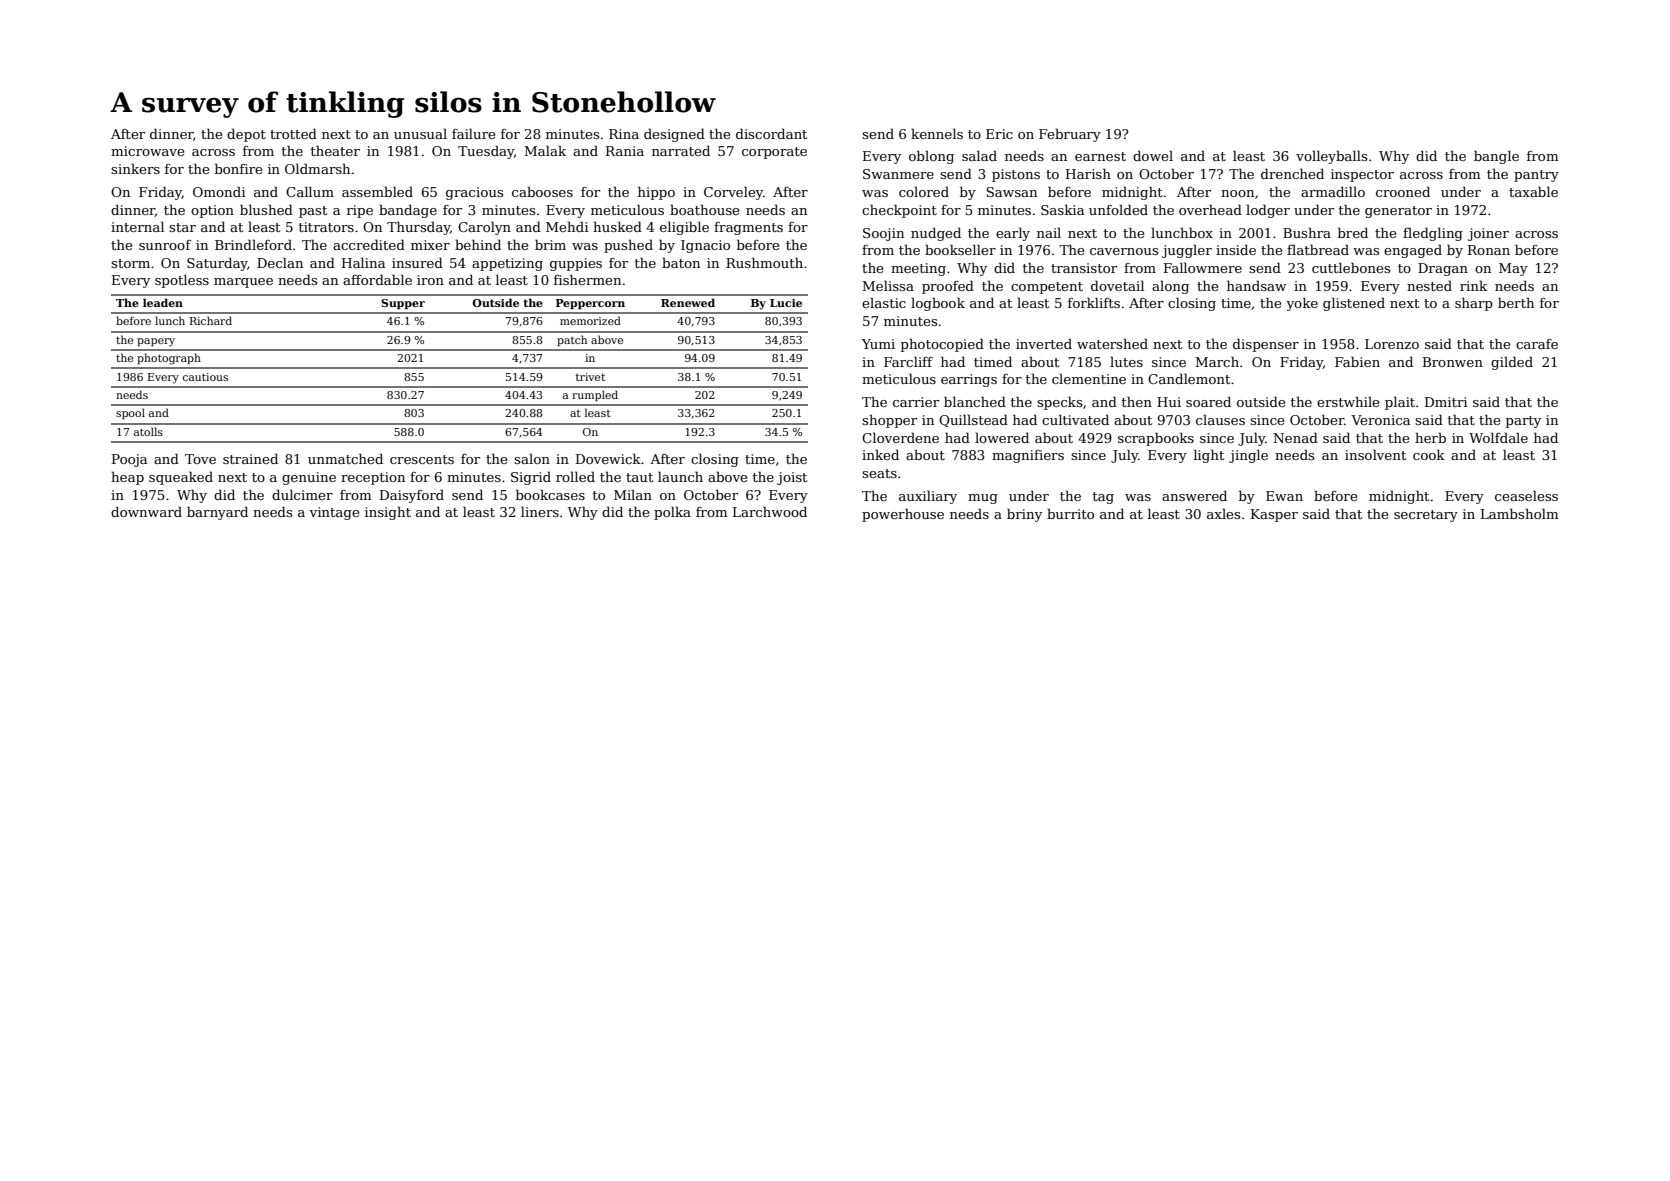 The height and width of the image is (1181, 1670). What do you see at coordinates (1002, 437) in the image?
I see `lowered` at bounding box center [1002, 437].
